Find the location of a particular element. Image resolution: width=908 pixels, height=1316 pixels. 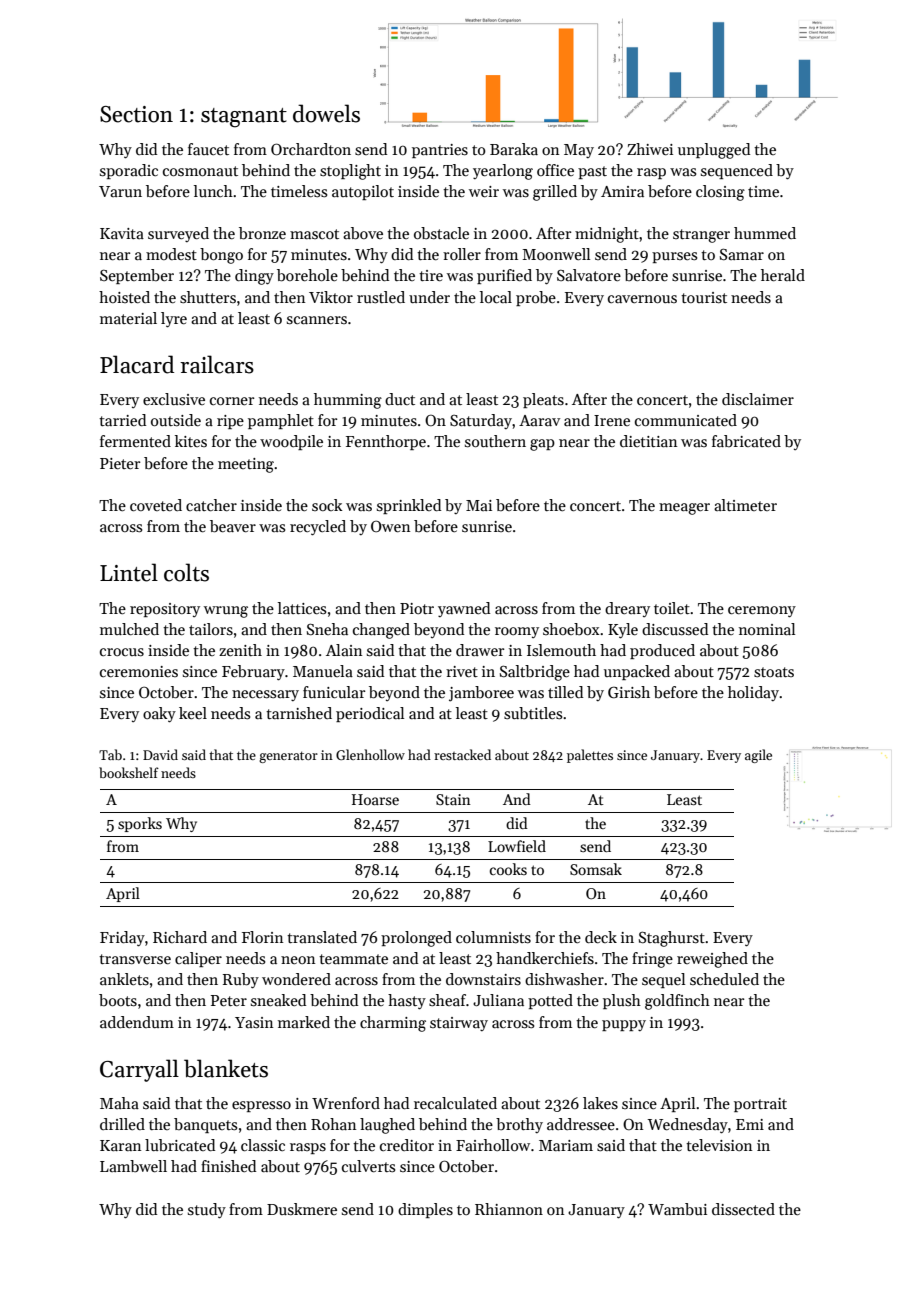

unplugged is located at coordinates (714, 151).
